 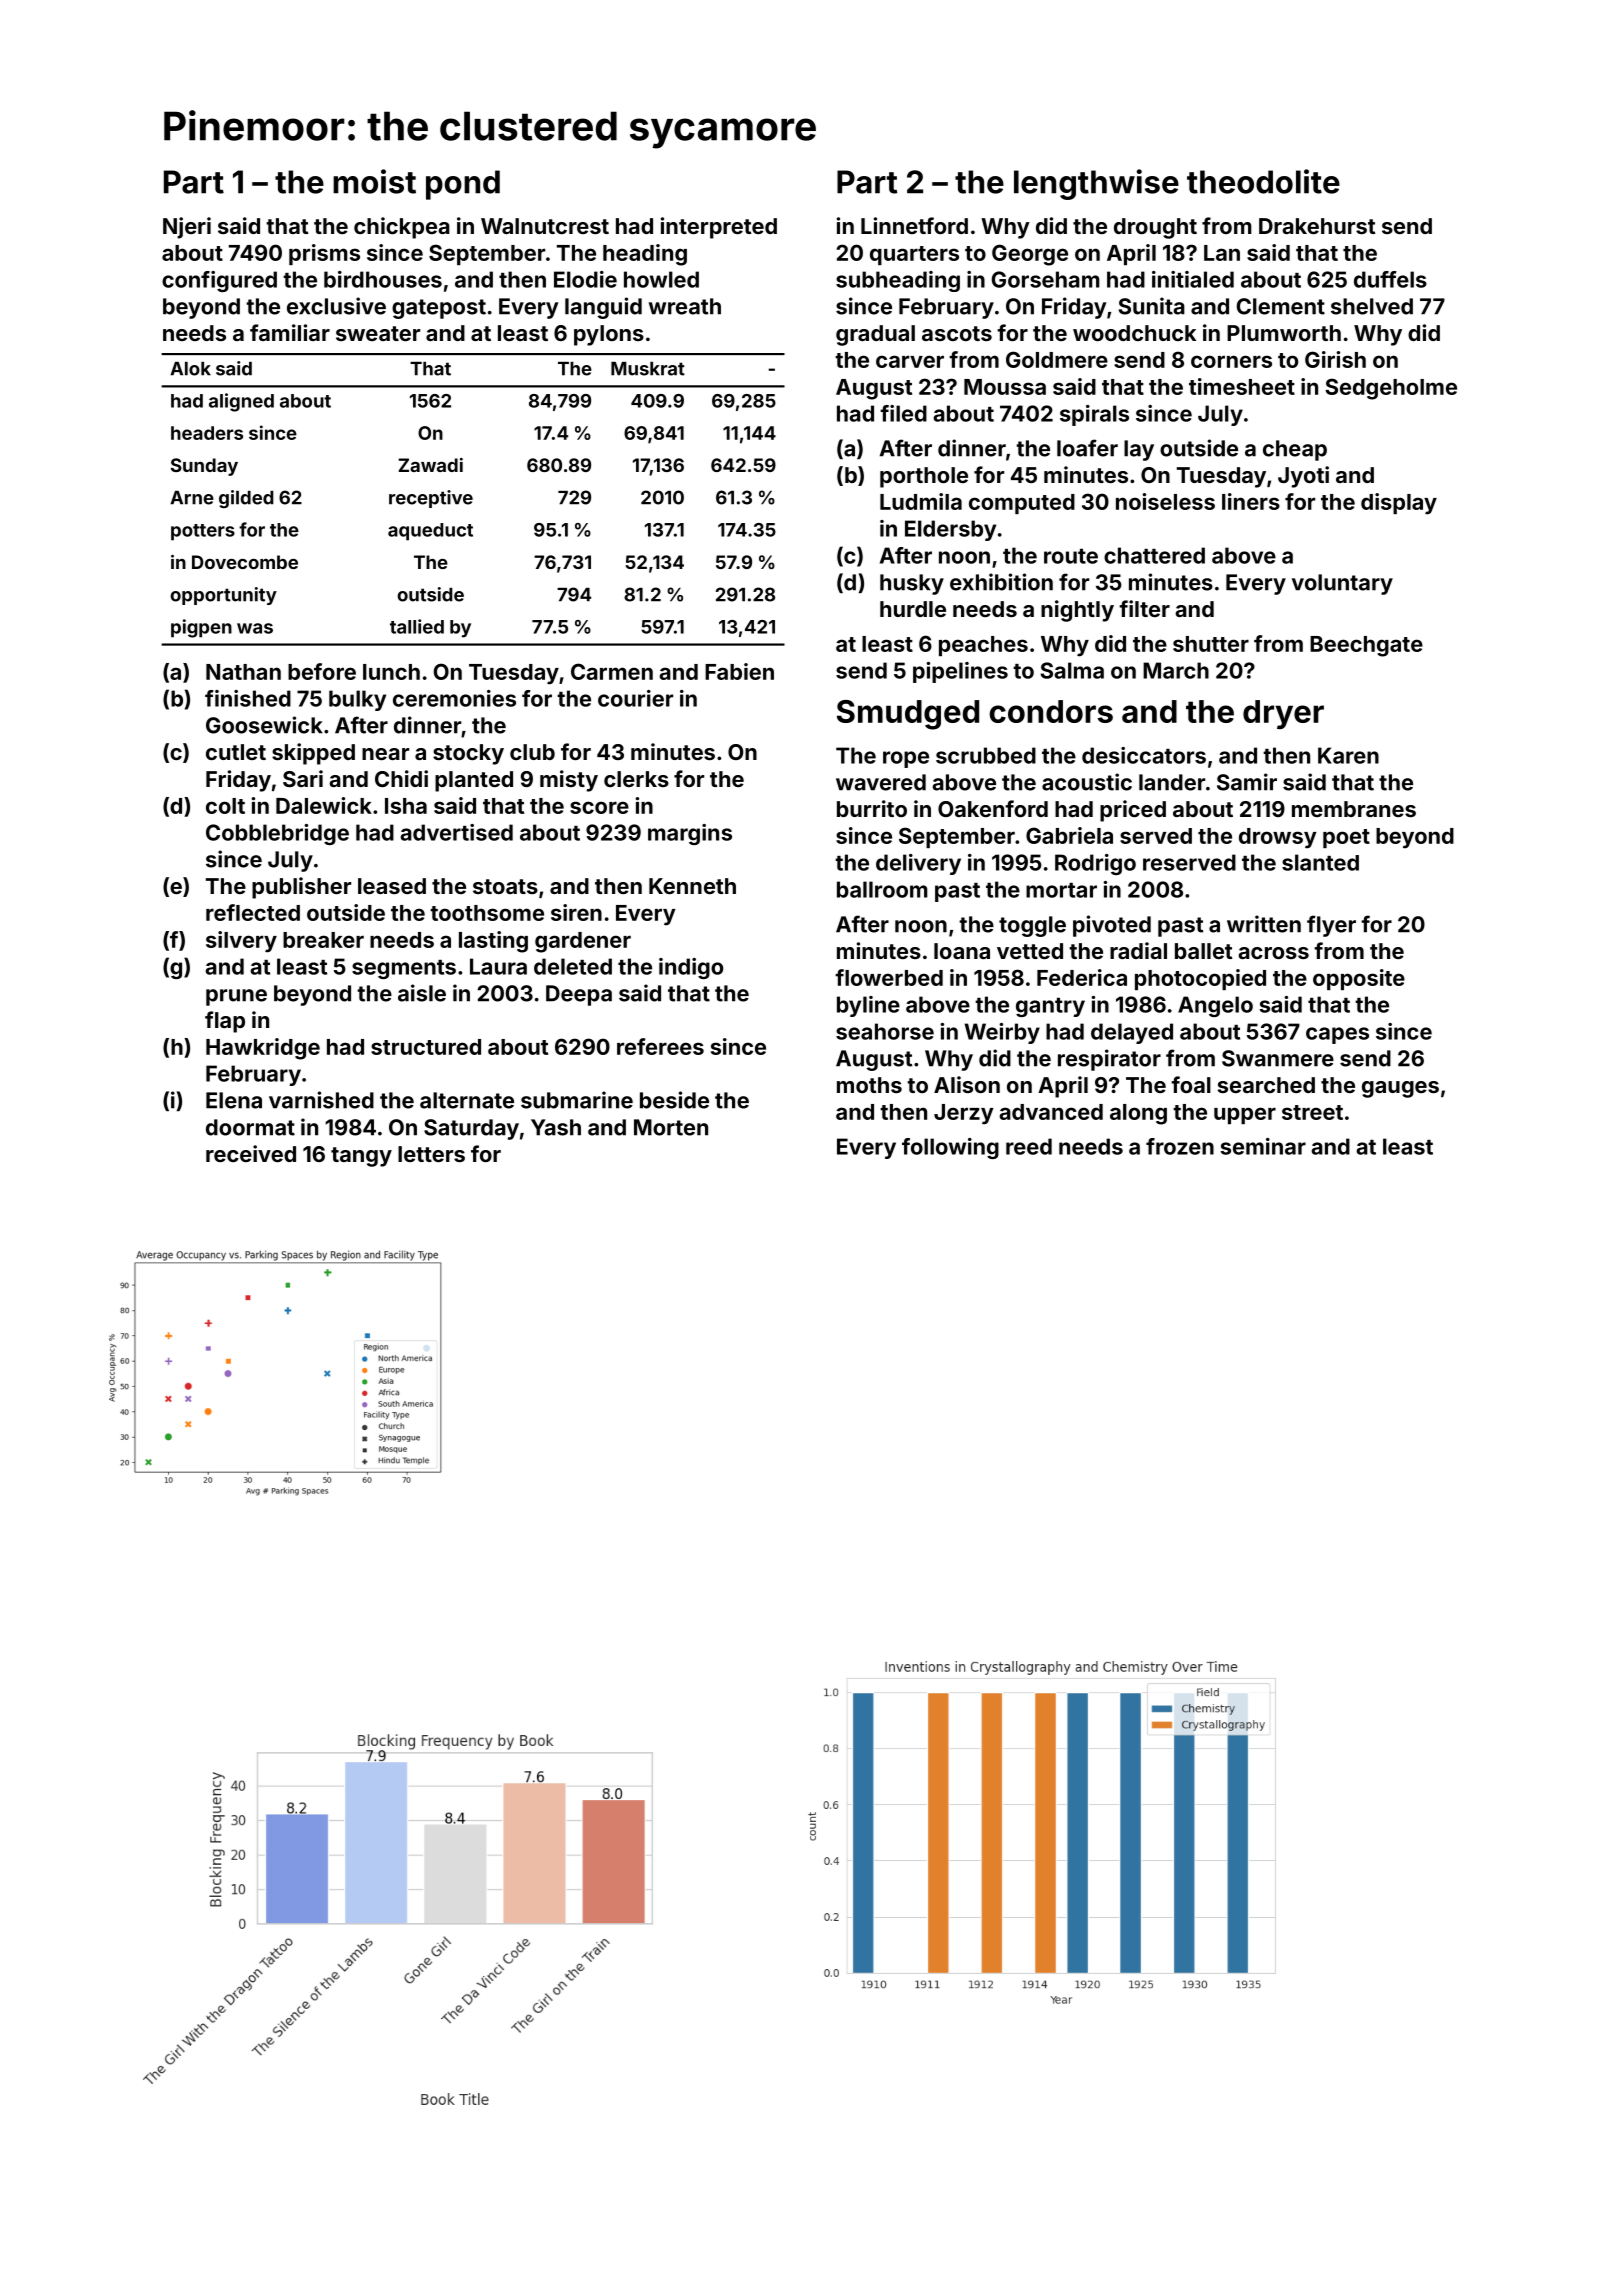 What do you see at coordinates (187, 228) in the screenshot?
I see `Njeri` at bounding box center [187, 228].
